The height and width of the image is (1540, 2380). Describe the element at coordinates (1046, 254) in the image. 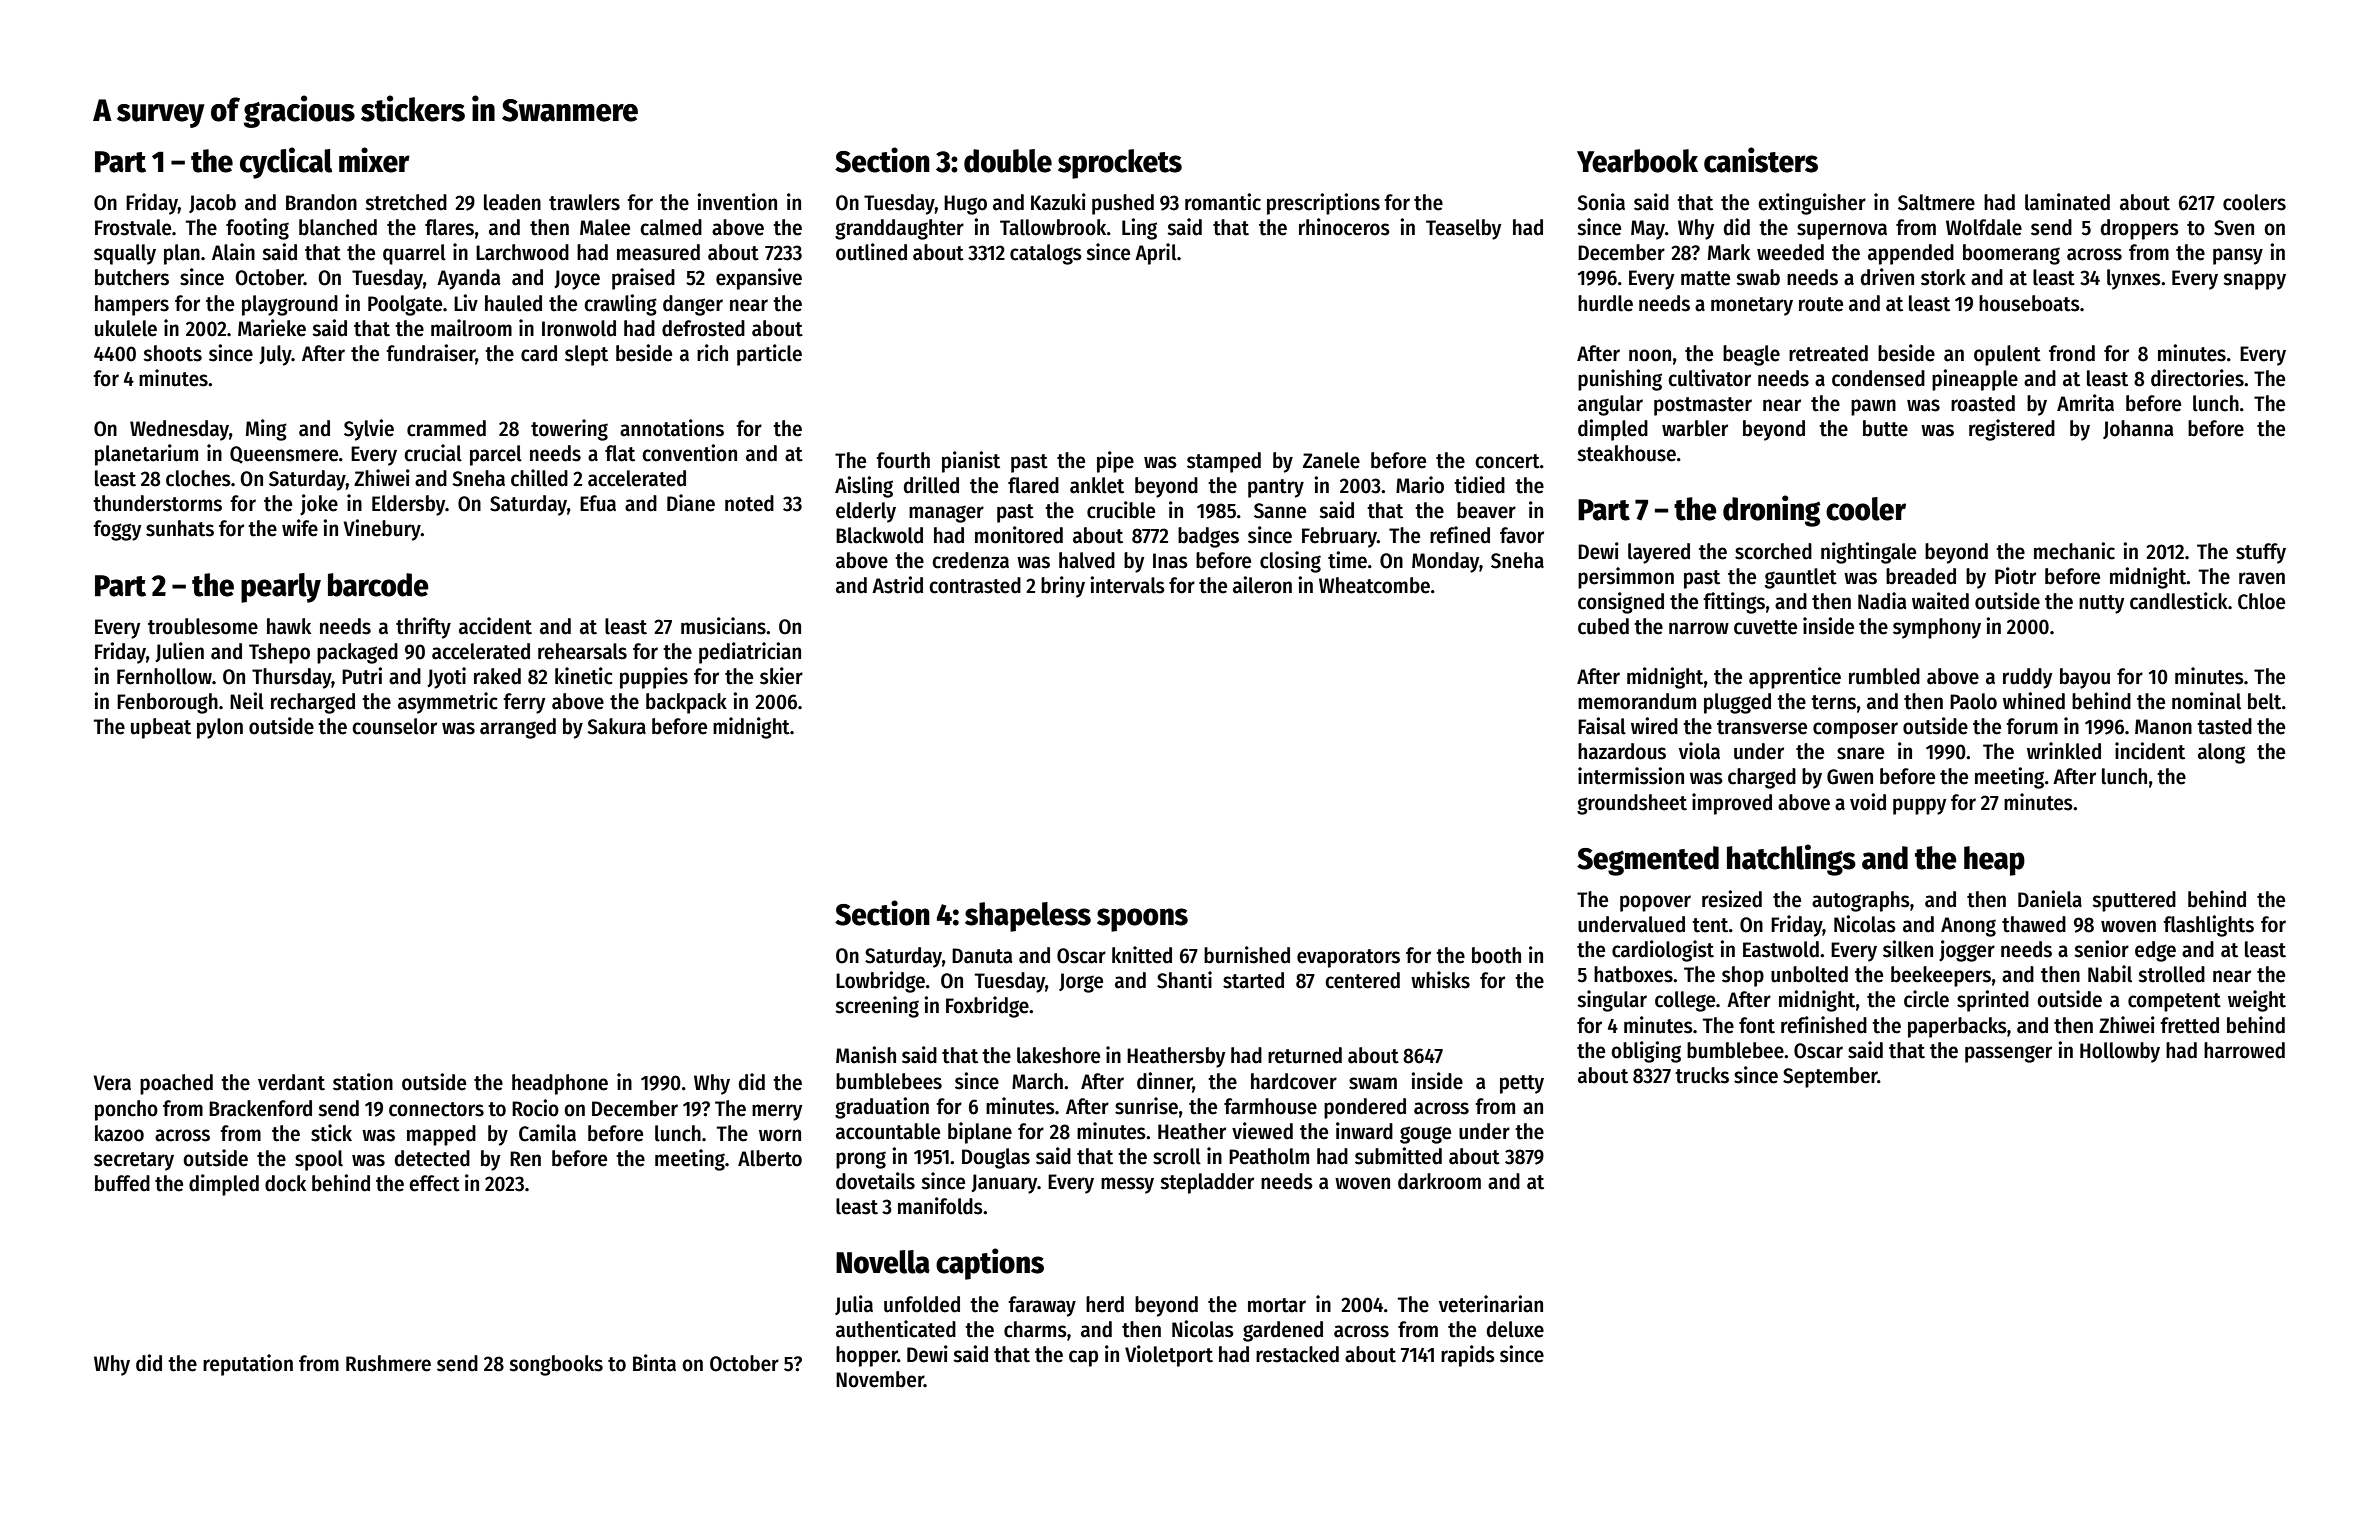

I see `catalogs` at that location.
